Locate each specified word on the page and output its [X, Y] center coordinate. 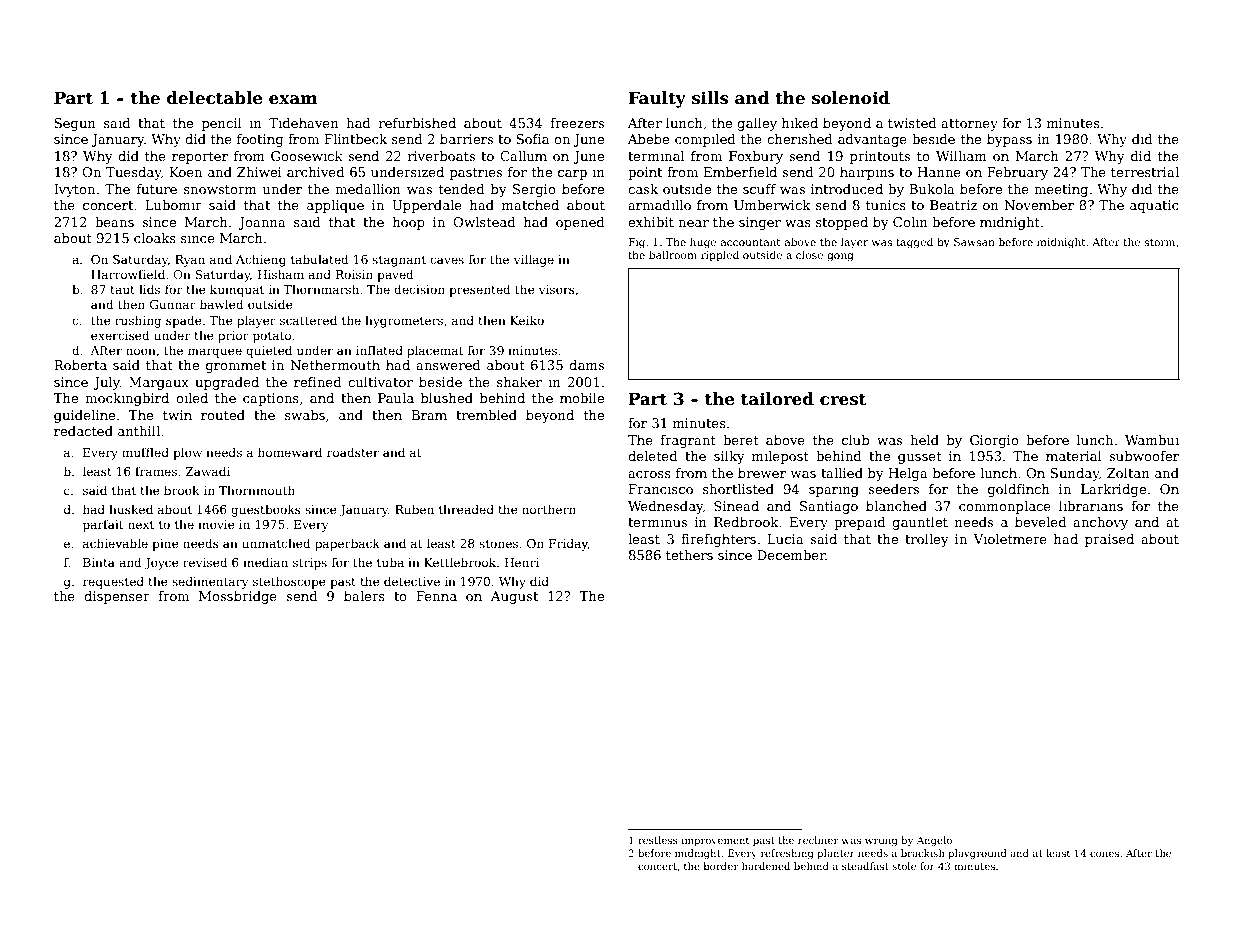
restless [658, 840]
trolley [927, 540]
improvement [715, 841]
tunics [886, 205]
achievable [115, 543]
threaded [466, 509]
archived [316, 172]
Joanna [262, 223]
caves [447, 260]
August [514, 597]
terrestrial [1145, 172]
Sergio [534, 190]
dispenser [117, 597]
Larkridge [1113, 490]
